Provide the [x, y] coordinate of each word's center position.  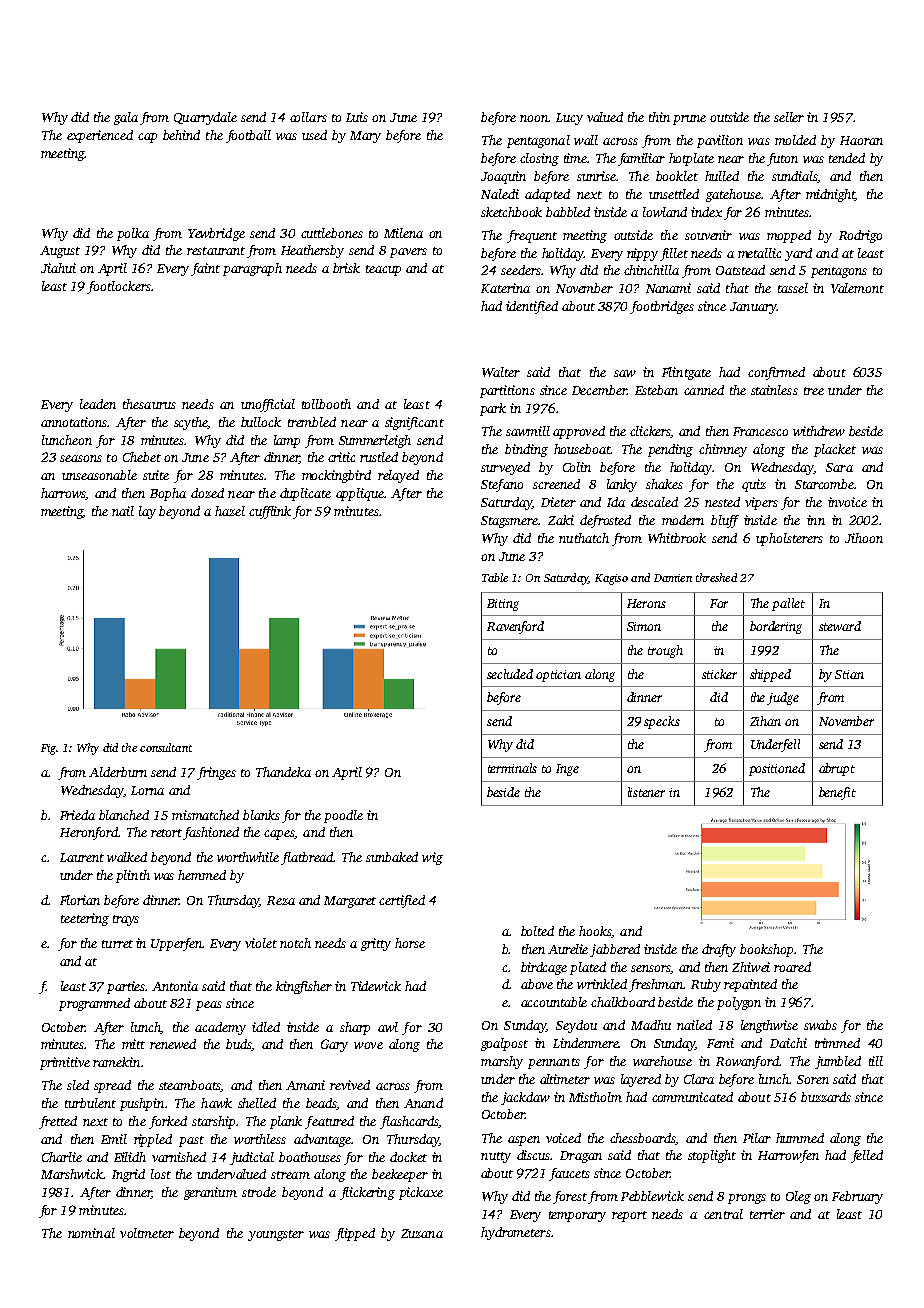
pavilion [720, 141]
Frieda [77, 815]
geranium [210, 1193]
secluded [510, 674]
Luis [357, 117]
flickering [367, 1193]
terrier [767, 1214]
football [248, 136]
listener [646, 792]
